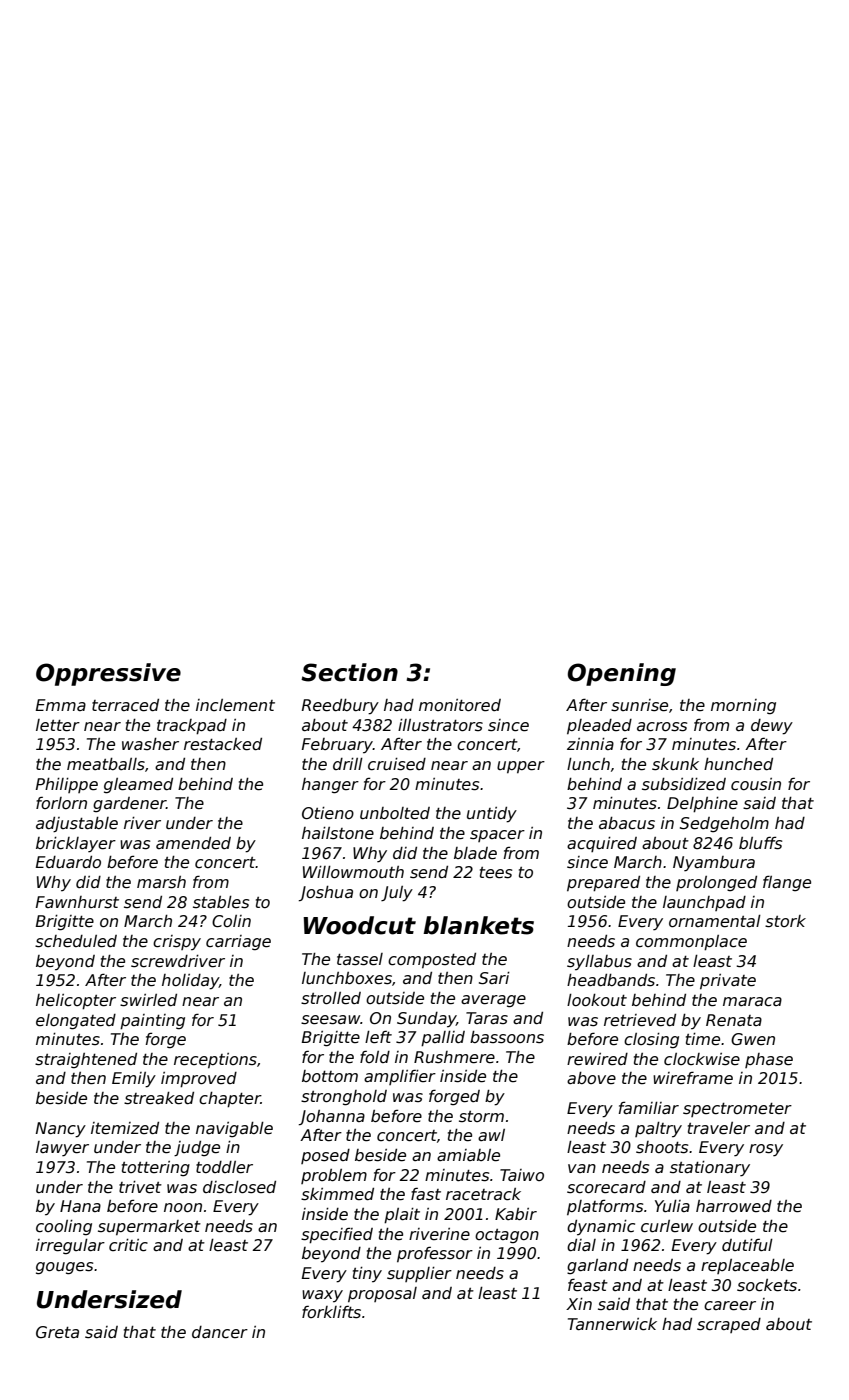 The image size is (849, 1400). What do you see at coordinates (743, 707) in the screenshot?
I see `morning` at bounding box center [743, 707].
